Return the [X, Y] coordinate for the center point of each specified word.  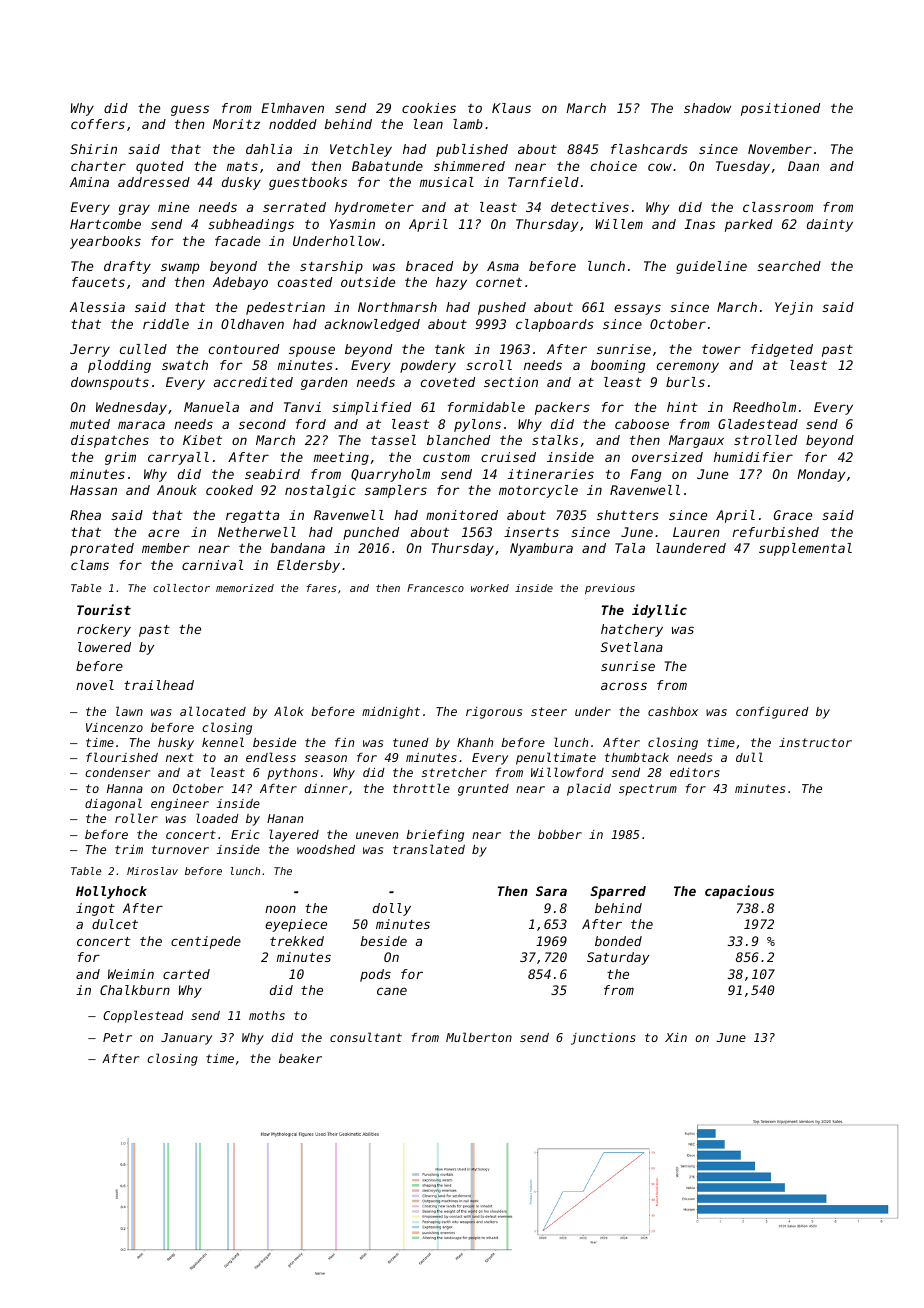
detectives [590, 207]
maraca [141, 425]
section [511, 382]
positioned [780, 109]
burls [685, 382]
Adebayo [240, 283]
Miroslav [152, 871]
